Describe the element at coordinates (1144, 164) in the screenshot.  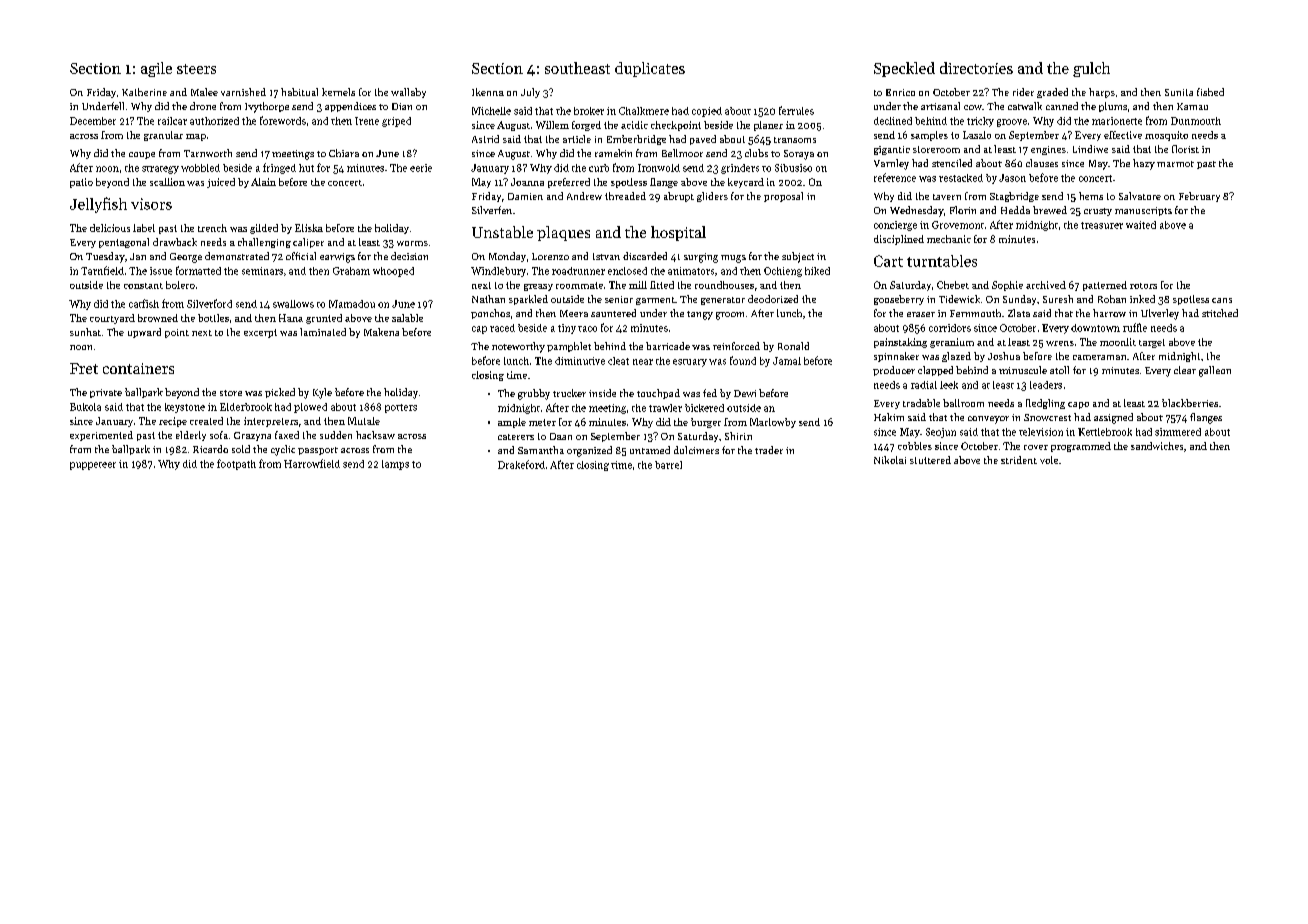
I see `hazy` at that location.
